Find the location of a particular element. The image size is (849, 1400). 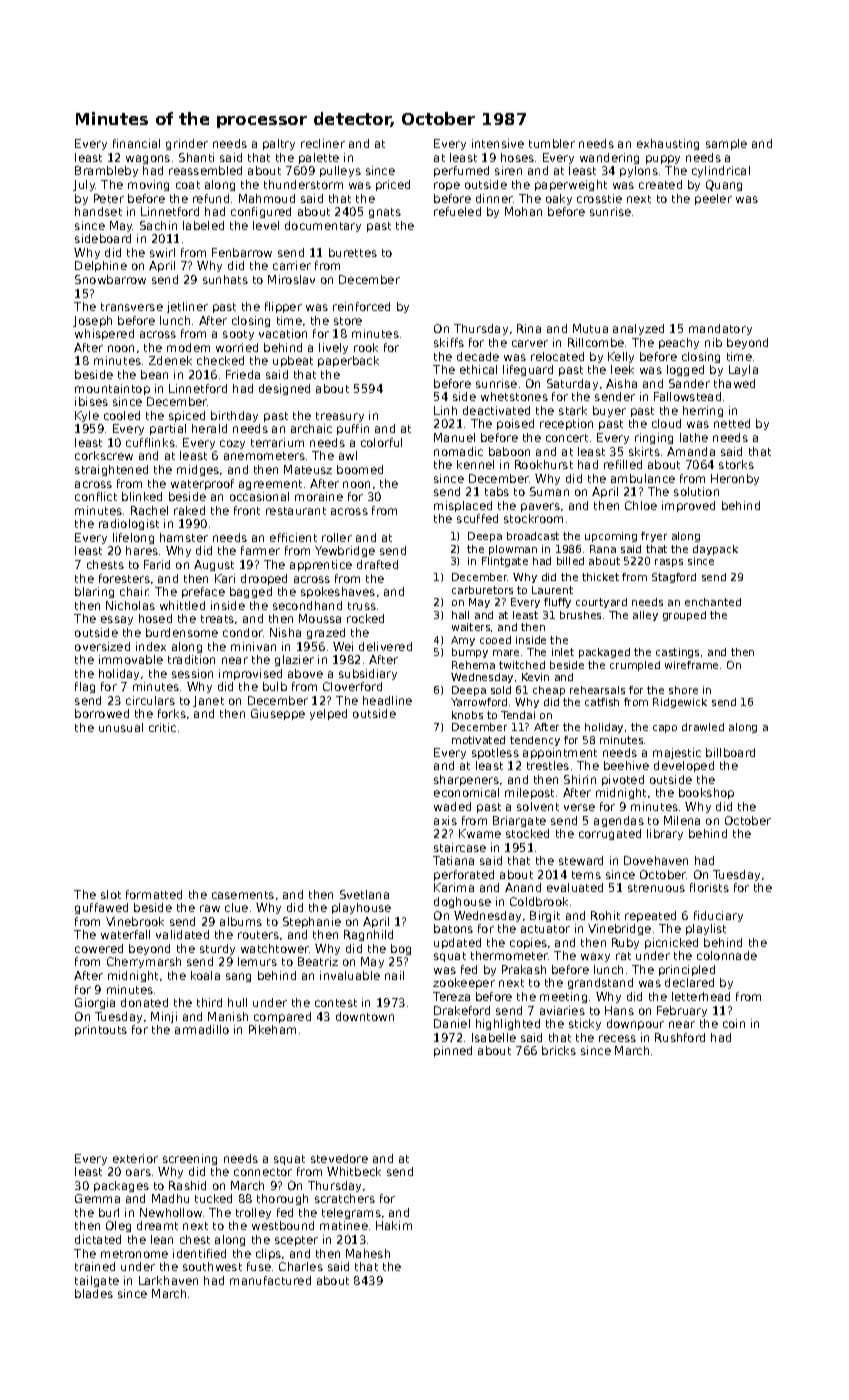

recess is located at coordinates (617, 1038).
